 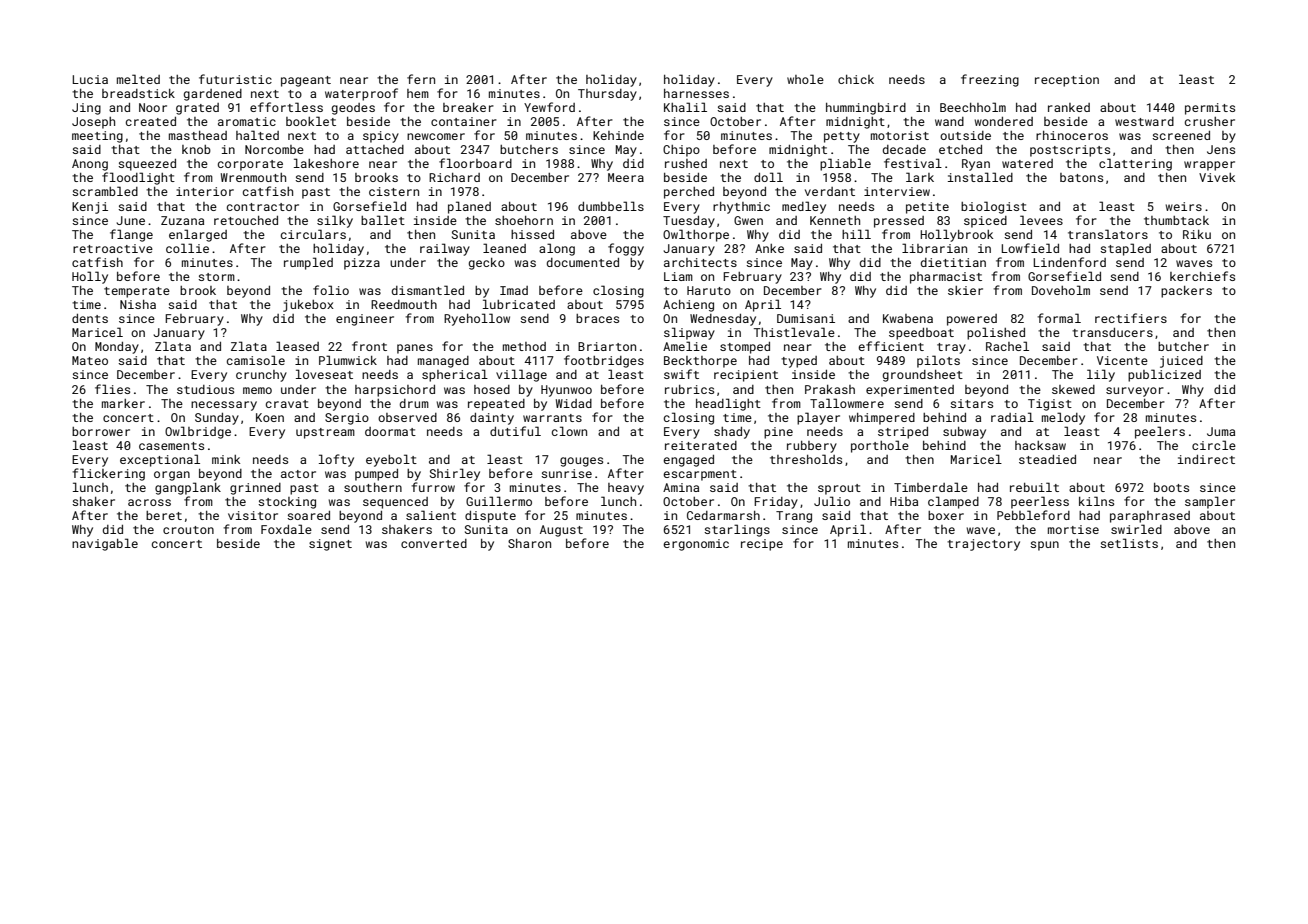 I want to click on rushed, so click(x=686, y=163).
